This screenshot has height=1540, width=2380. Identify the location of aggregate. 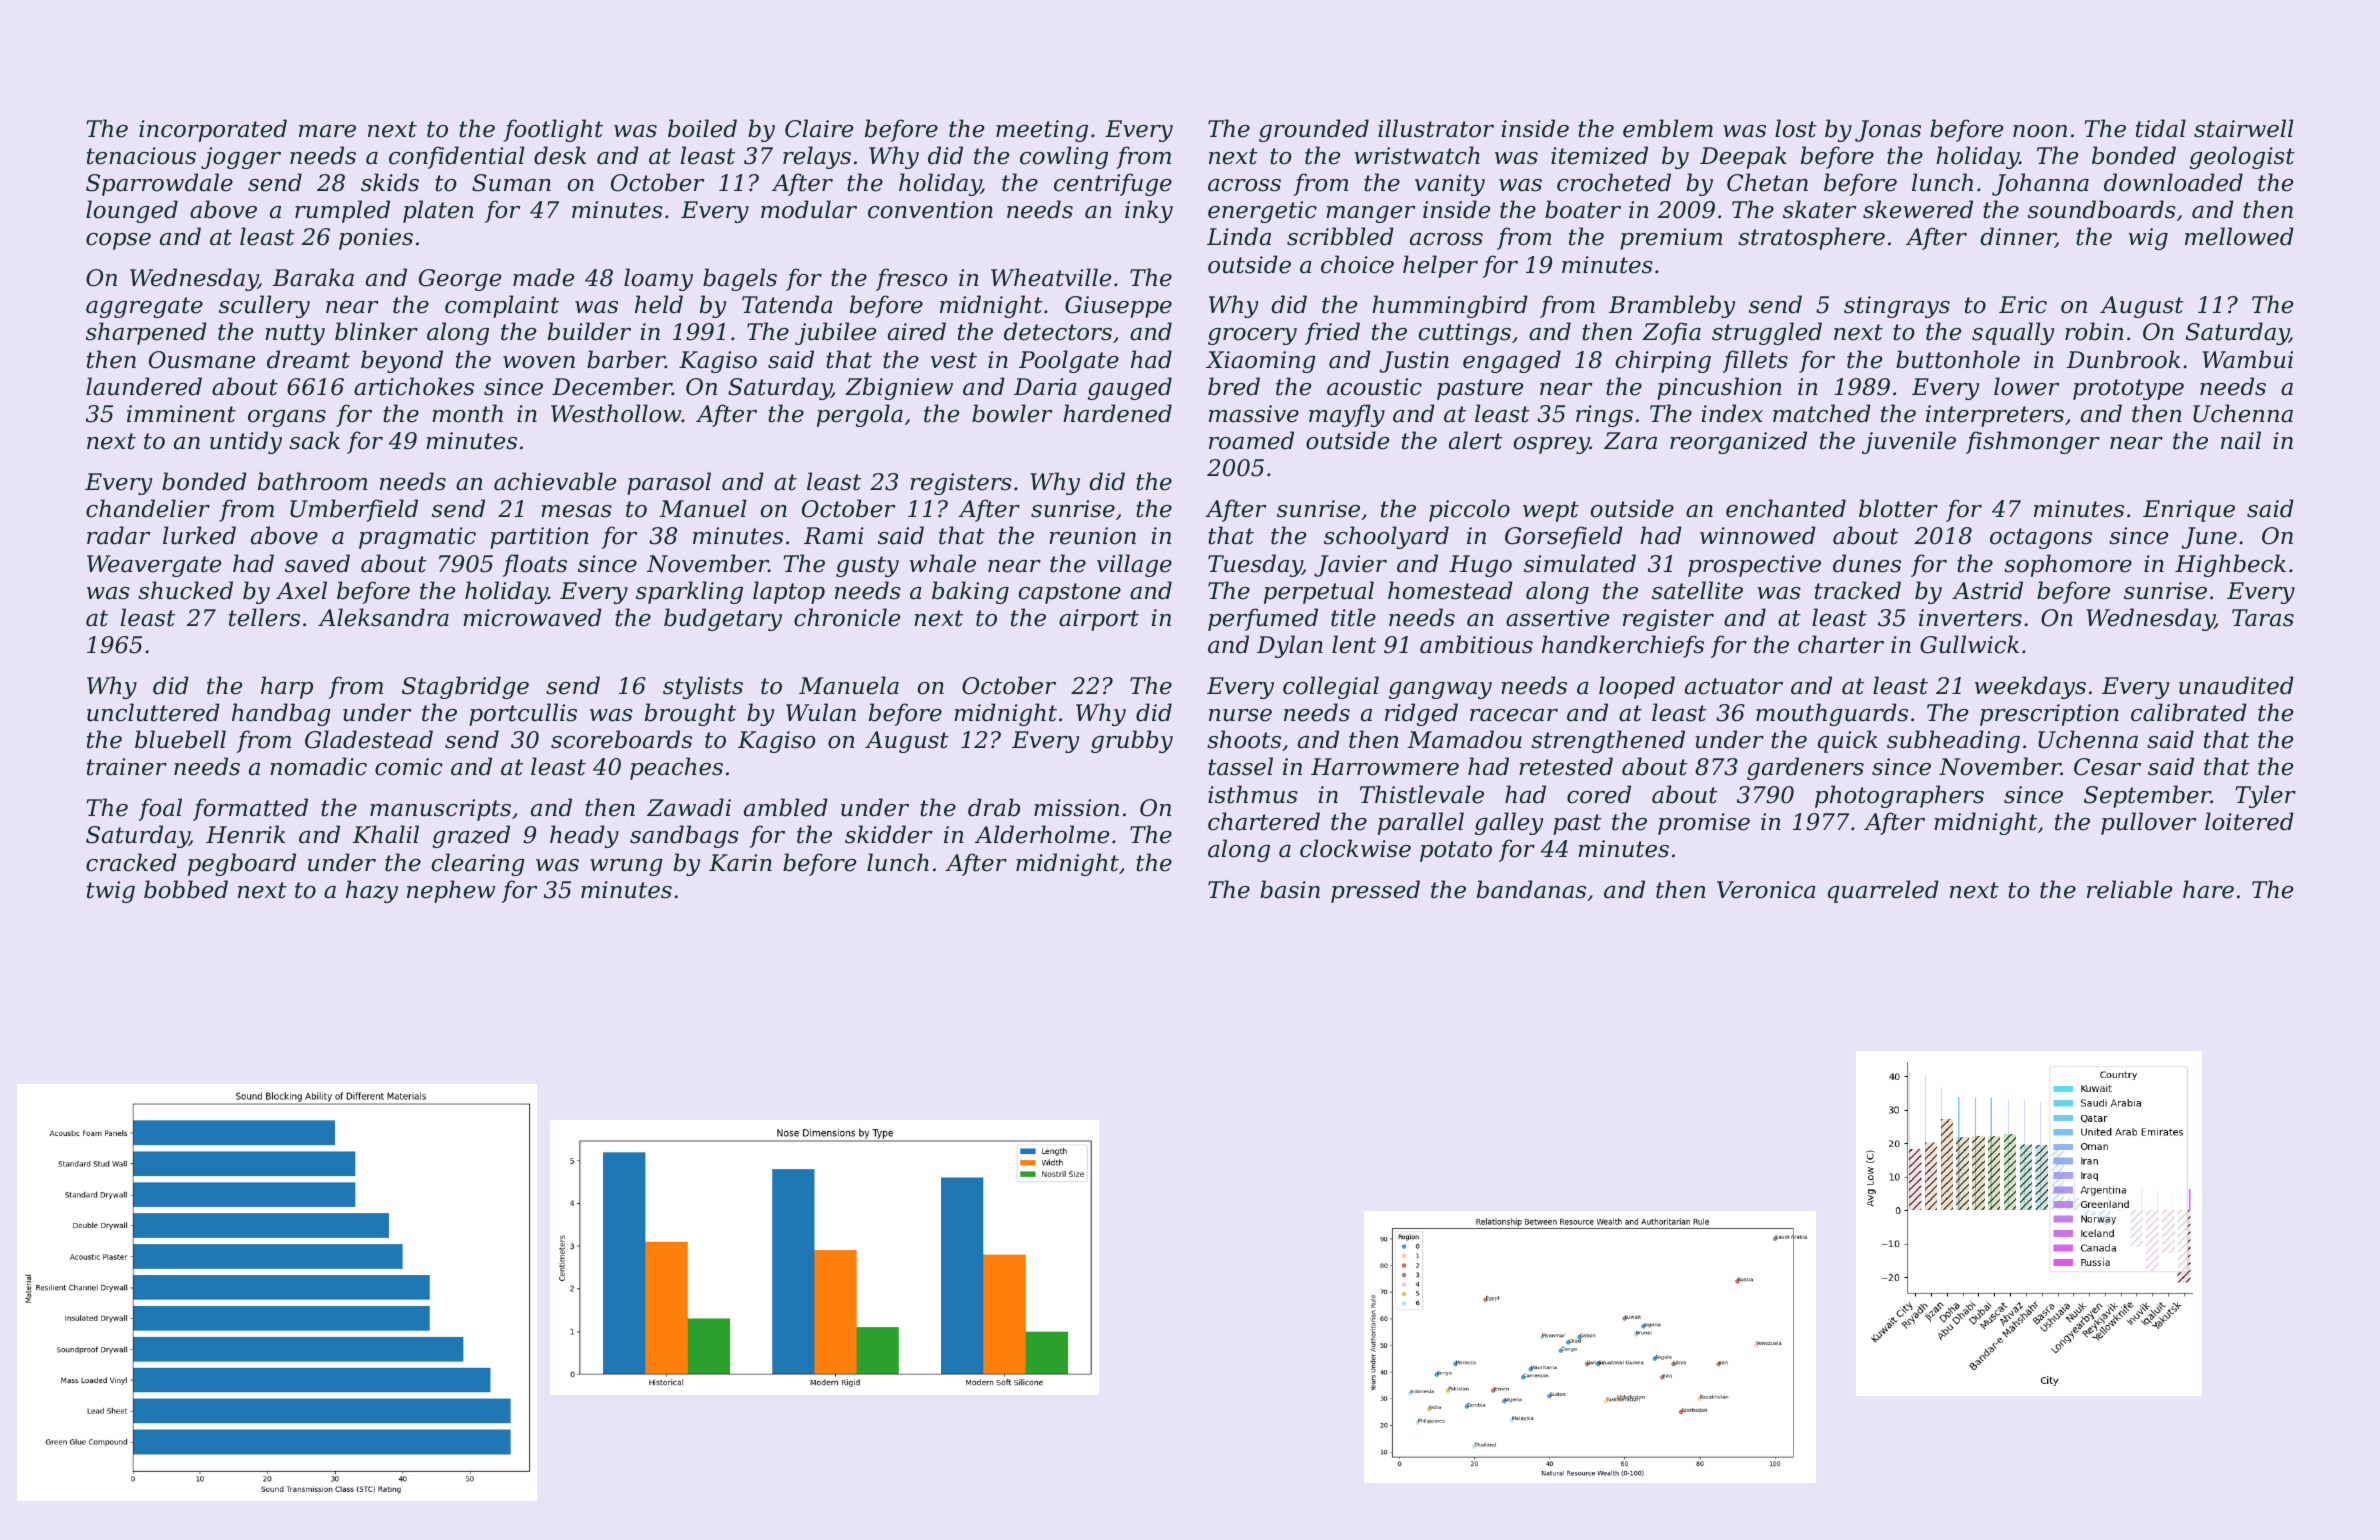
(144, 307).
